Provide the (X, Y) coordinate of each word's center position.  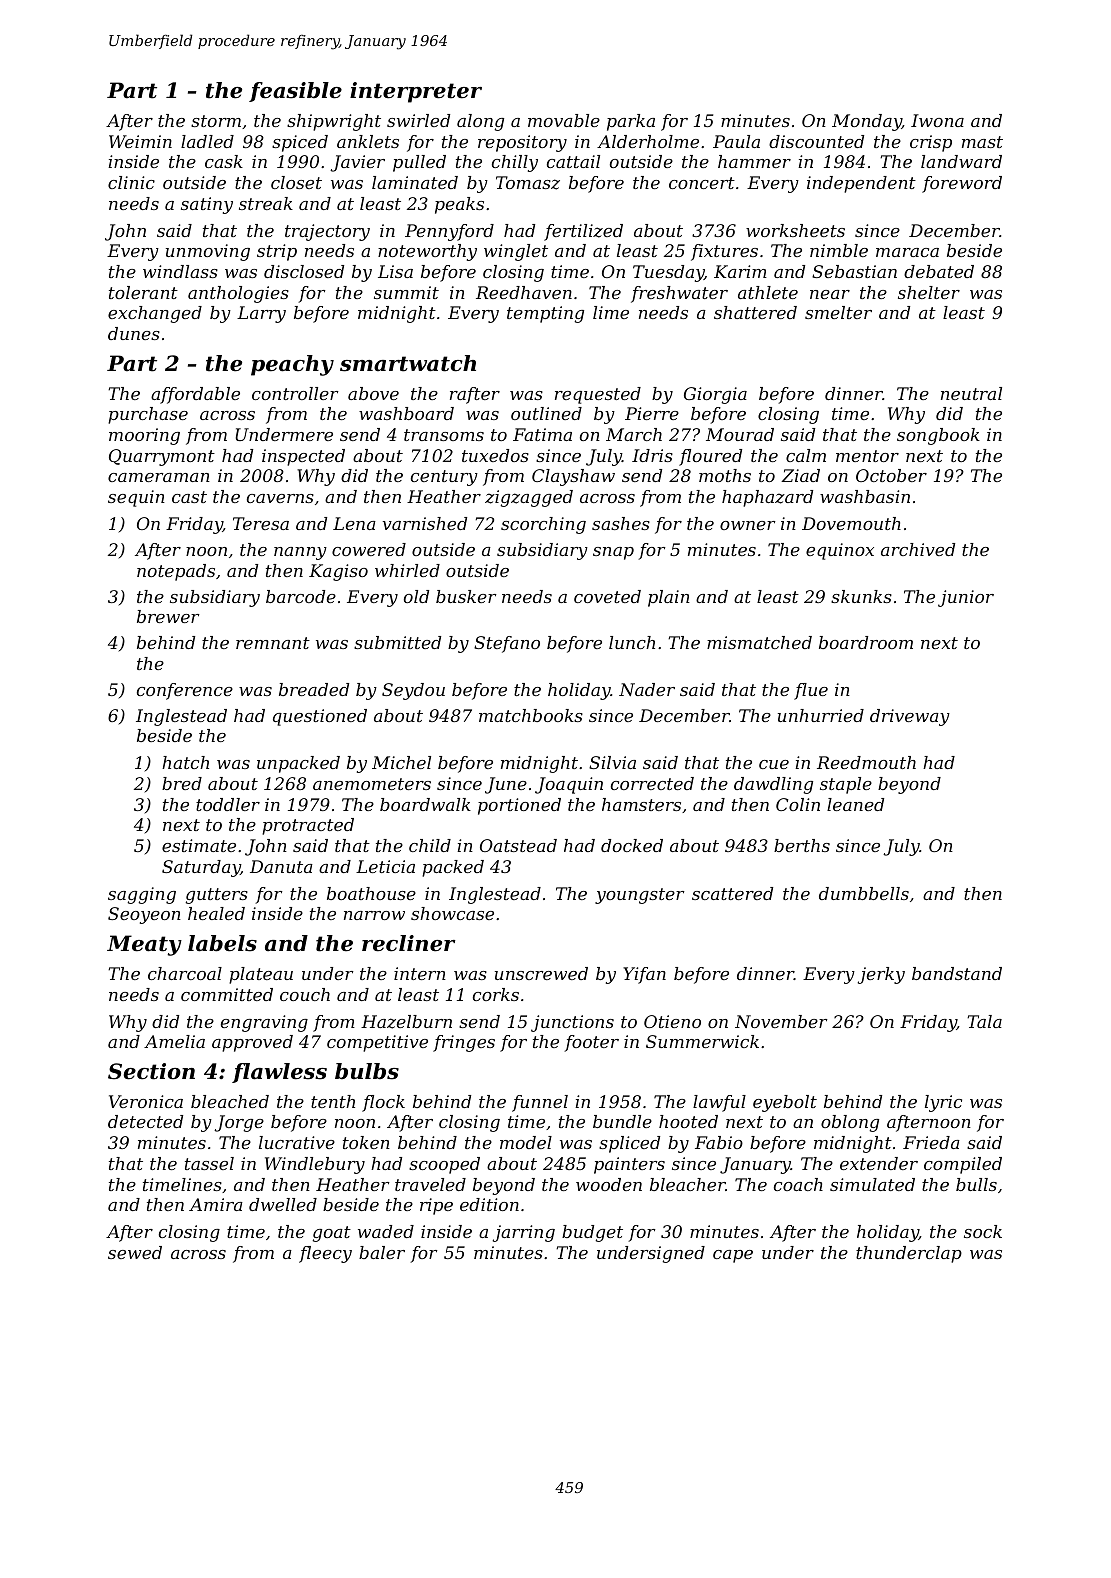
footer (591, 1043)
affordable (195, 395)
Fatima (542, 434)
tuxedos (495, 455)
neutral (971, 393)
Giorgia (715, 395)
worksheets (795, 230)
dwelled (283, 1204)
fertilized (583, 232)
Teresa (261, 523)
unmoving (208, 252)
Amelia (174, 1041)
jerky (881, 975)
